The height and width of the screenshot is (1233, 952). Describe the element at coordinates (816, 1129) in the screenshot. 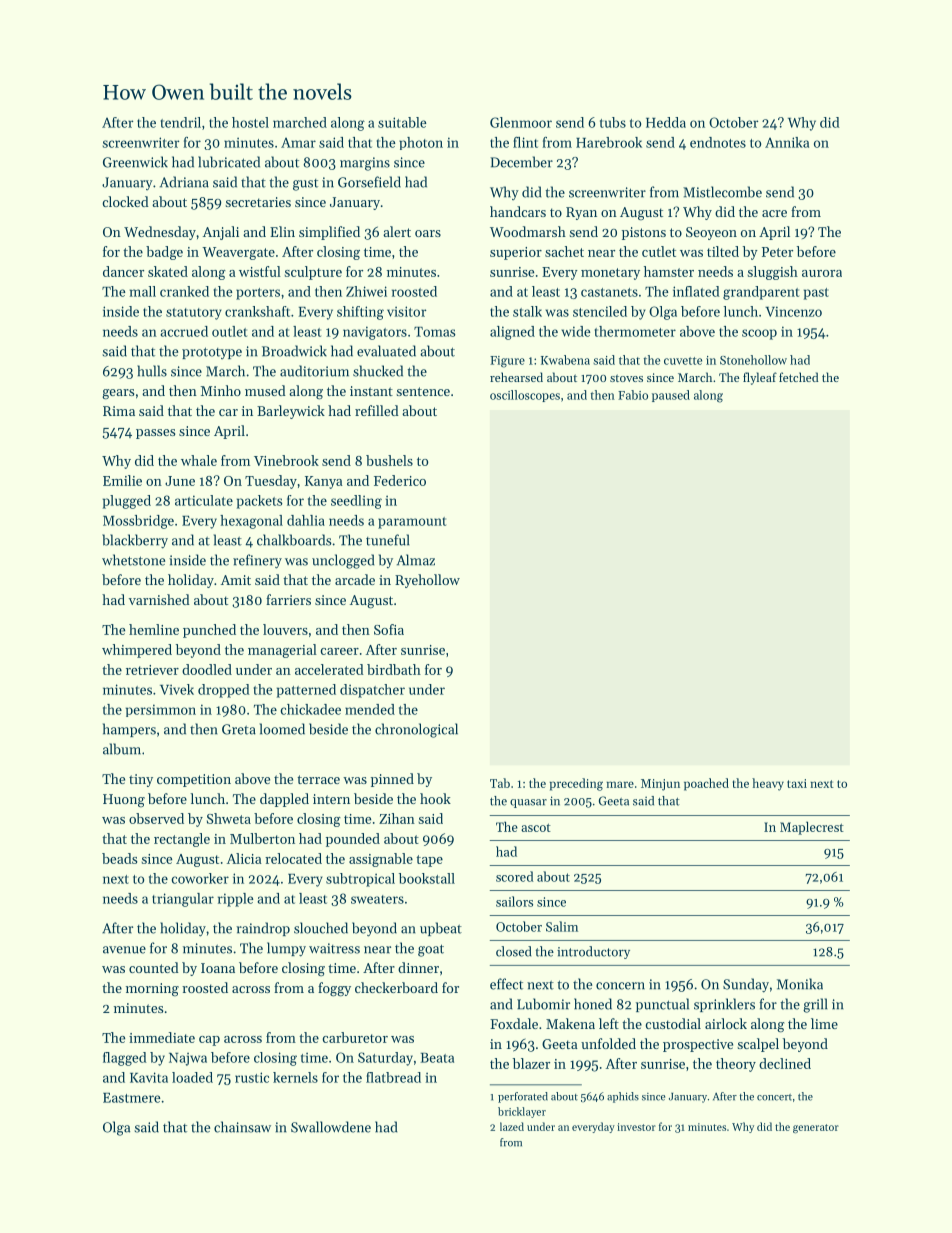

I see `generator` at that location.
